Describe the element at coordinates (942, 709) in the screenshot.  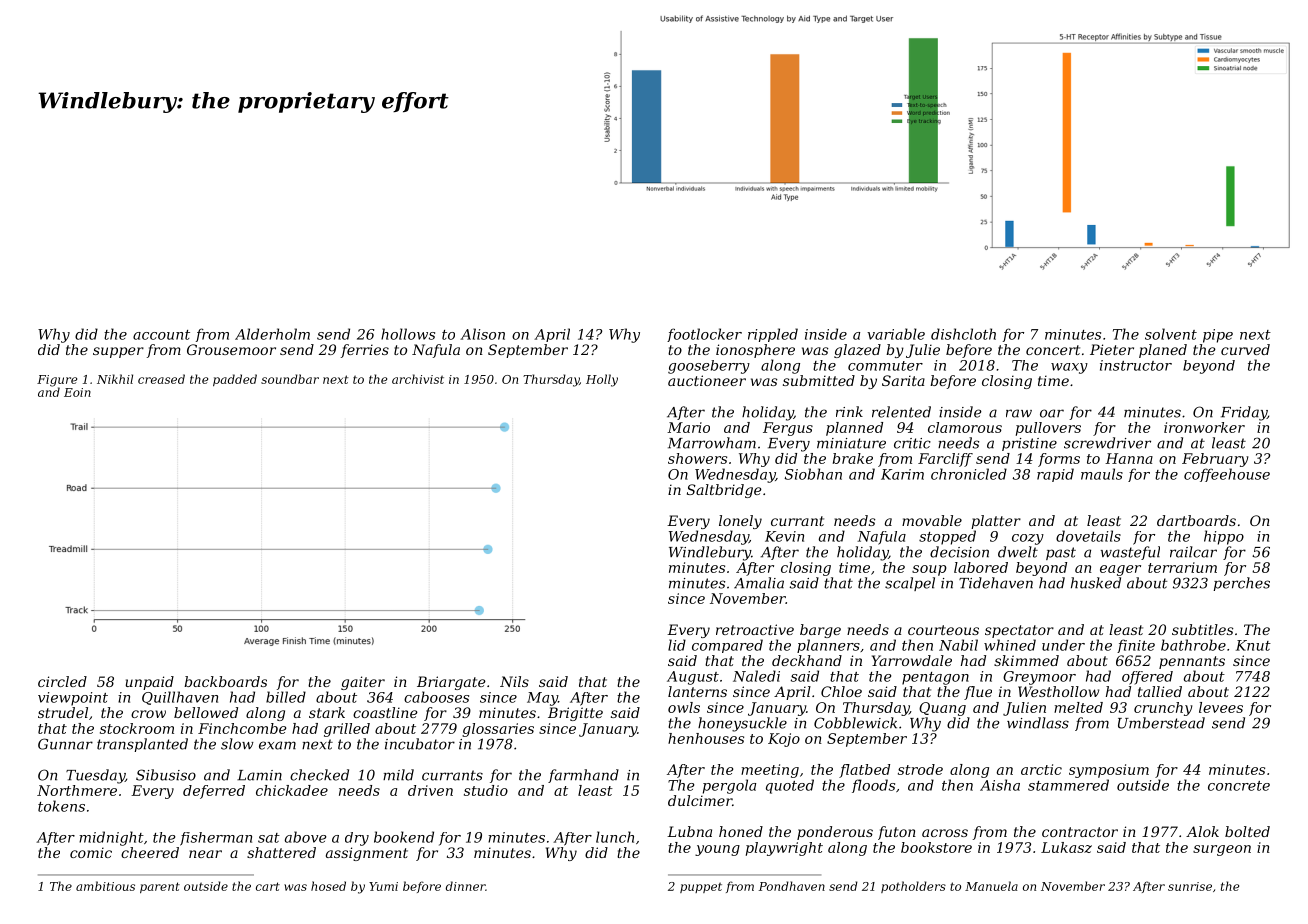
I see `Quang` at that location.
